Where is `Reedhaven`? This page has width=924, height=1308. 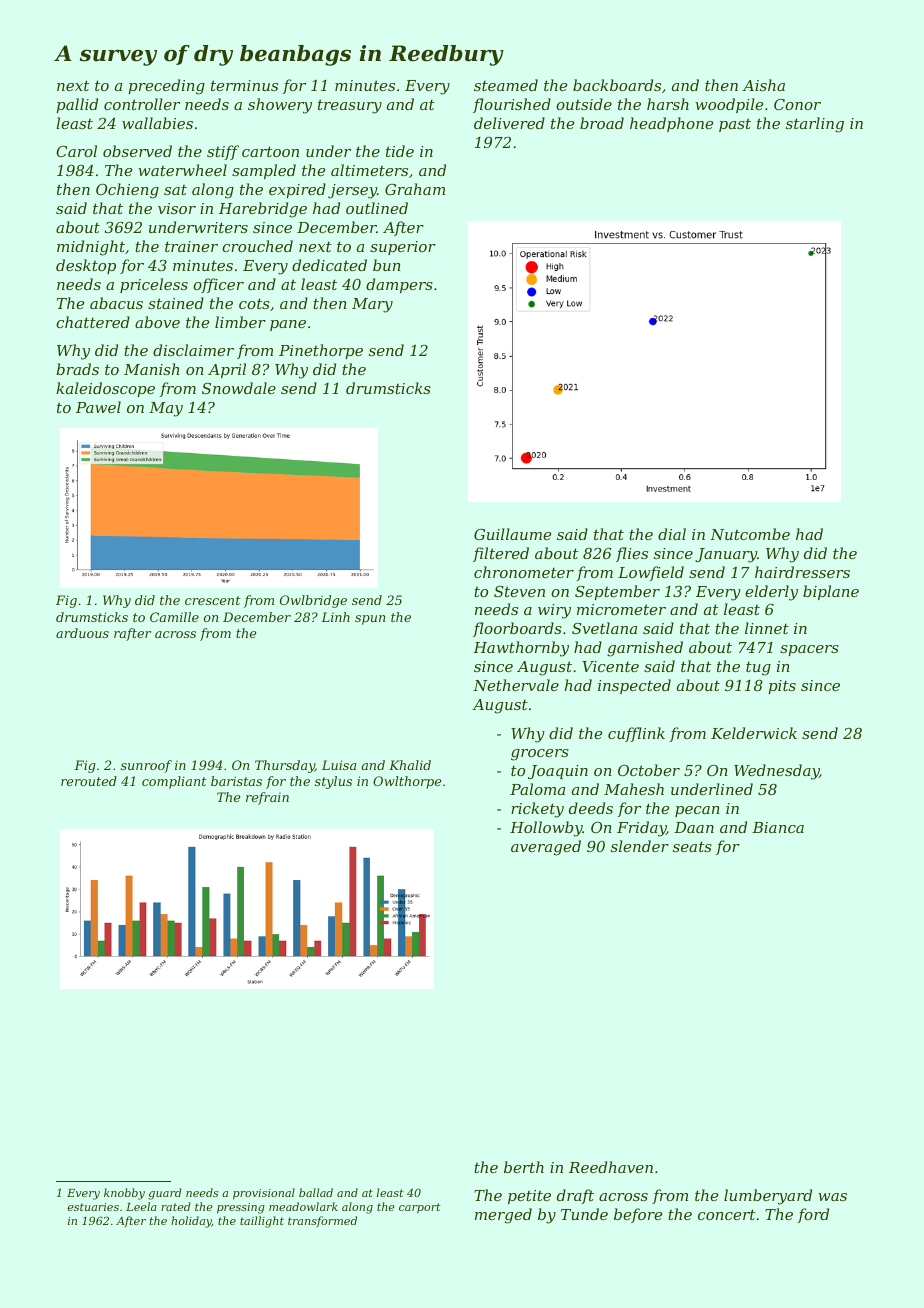
Reedhaven is located at coordinates (611, 1167).
